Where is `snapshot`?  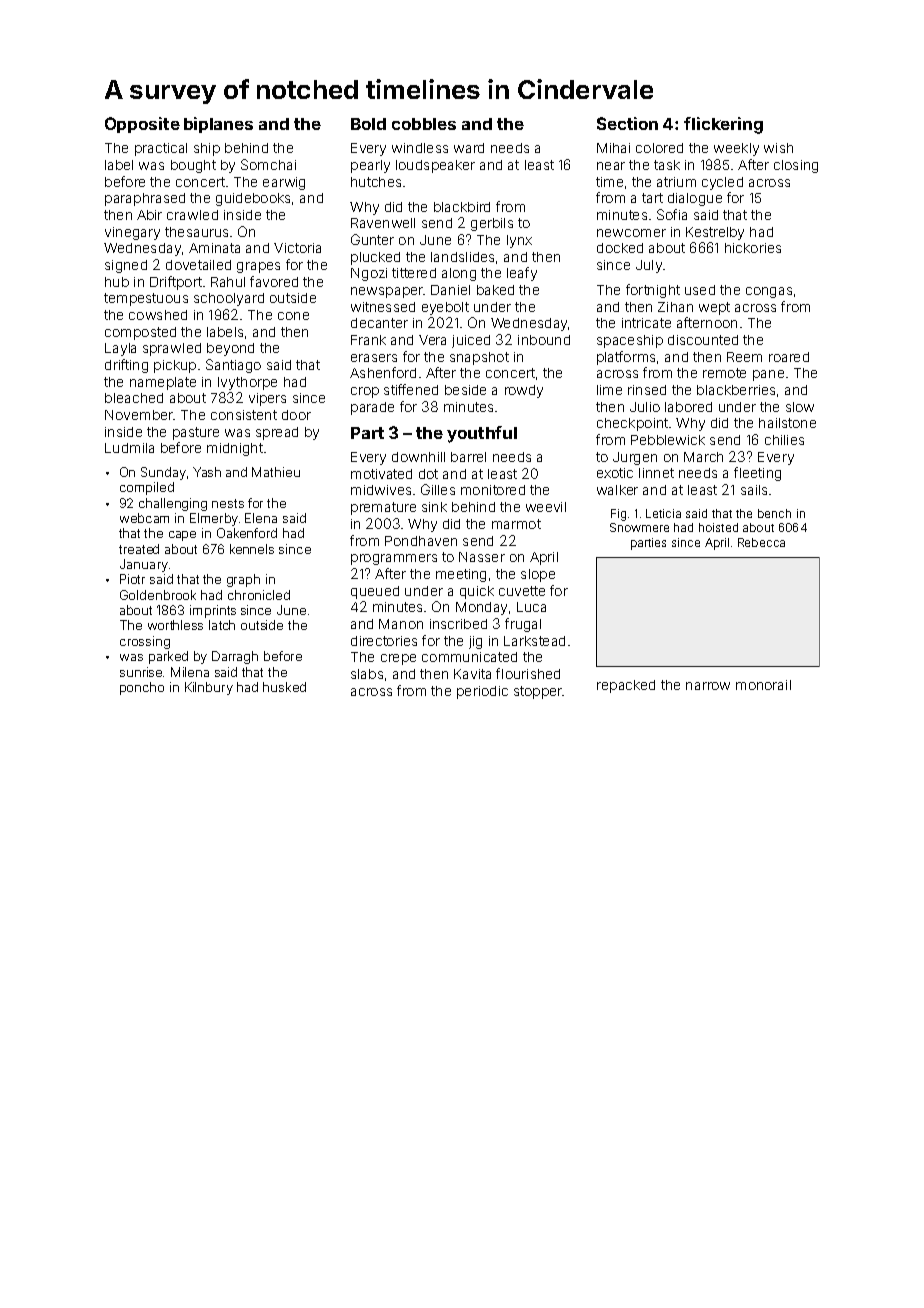
snapshot is located at coordinates (479, 358).
